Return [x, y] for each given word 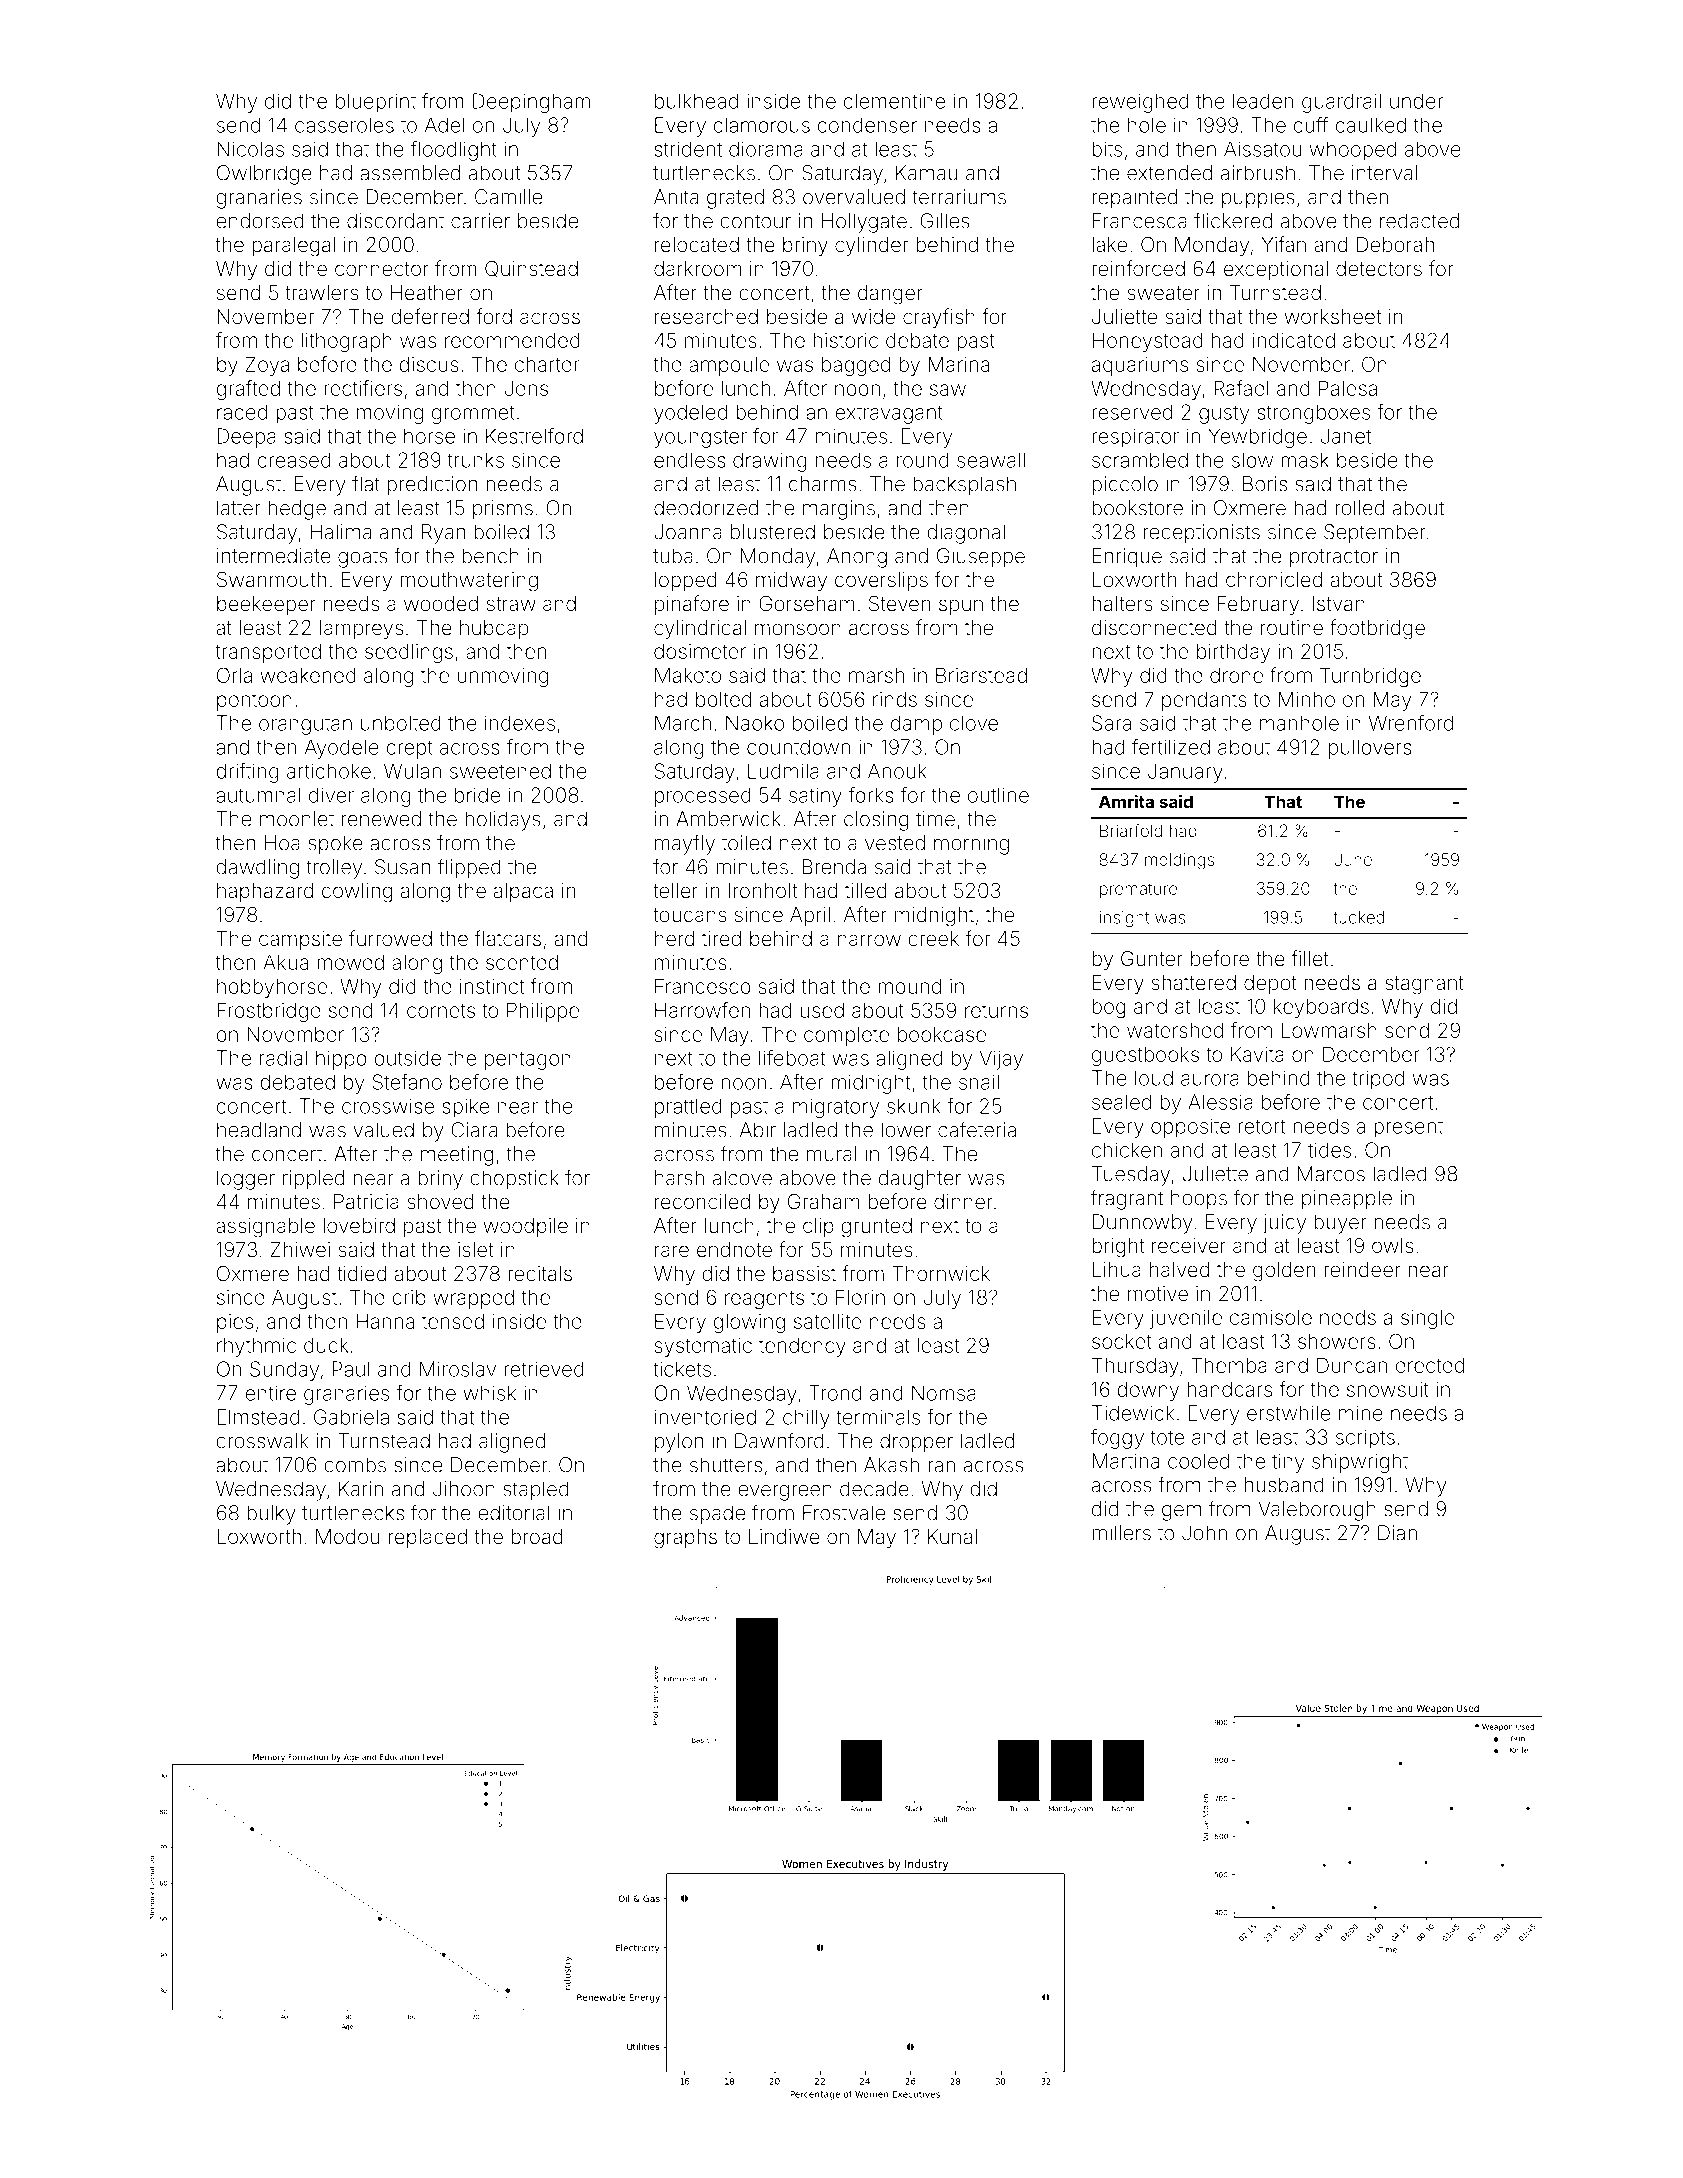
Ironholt [763, 890]
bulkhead [696, 101]
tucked [1358, 917]
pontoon [254, 702]
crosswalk [262, 1441]
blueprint [376, 103]
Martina [1126, 1461]
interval [1384, 173]
